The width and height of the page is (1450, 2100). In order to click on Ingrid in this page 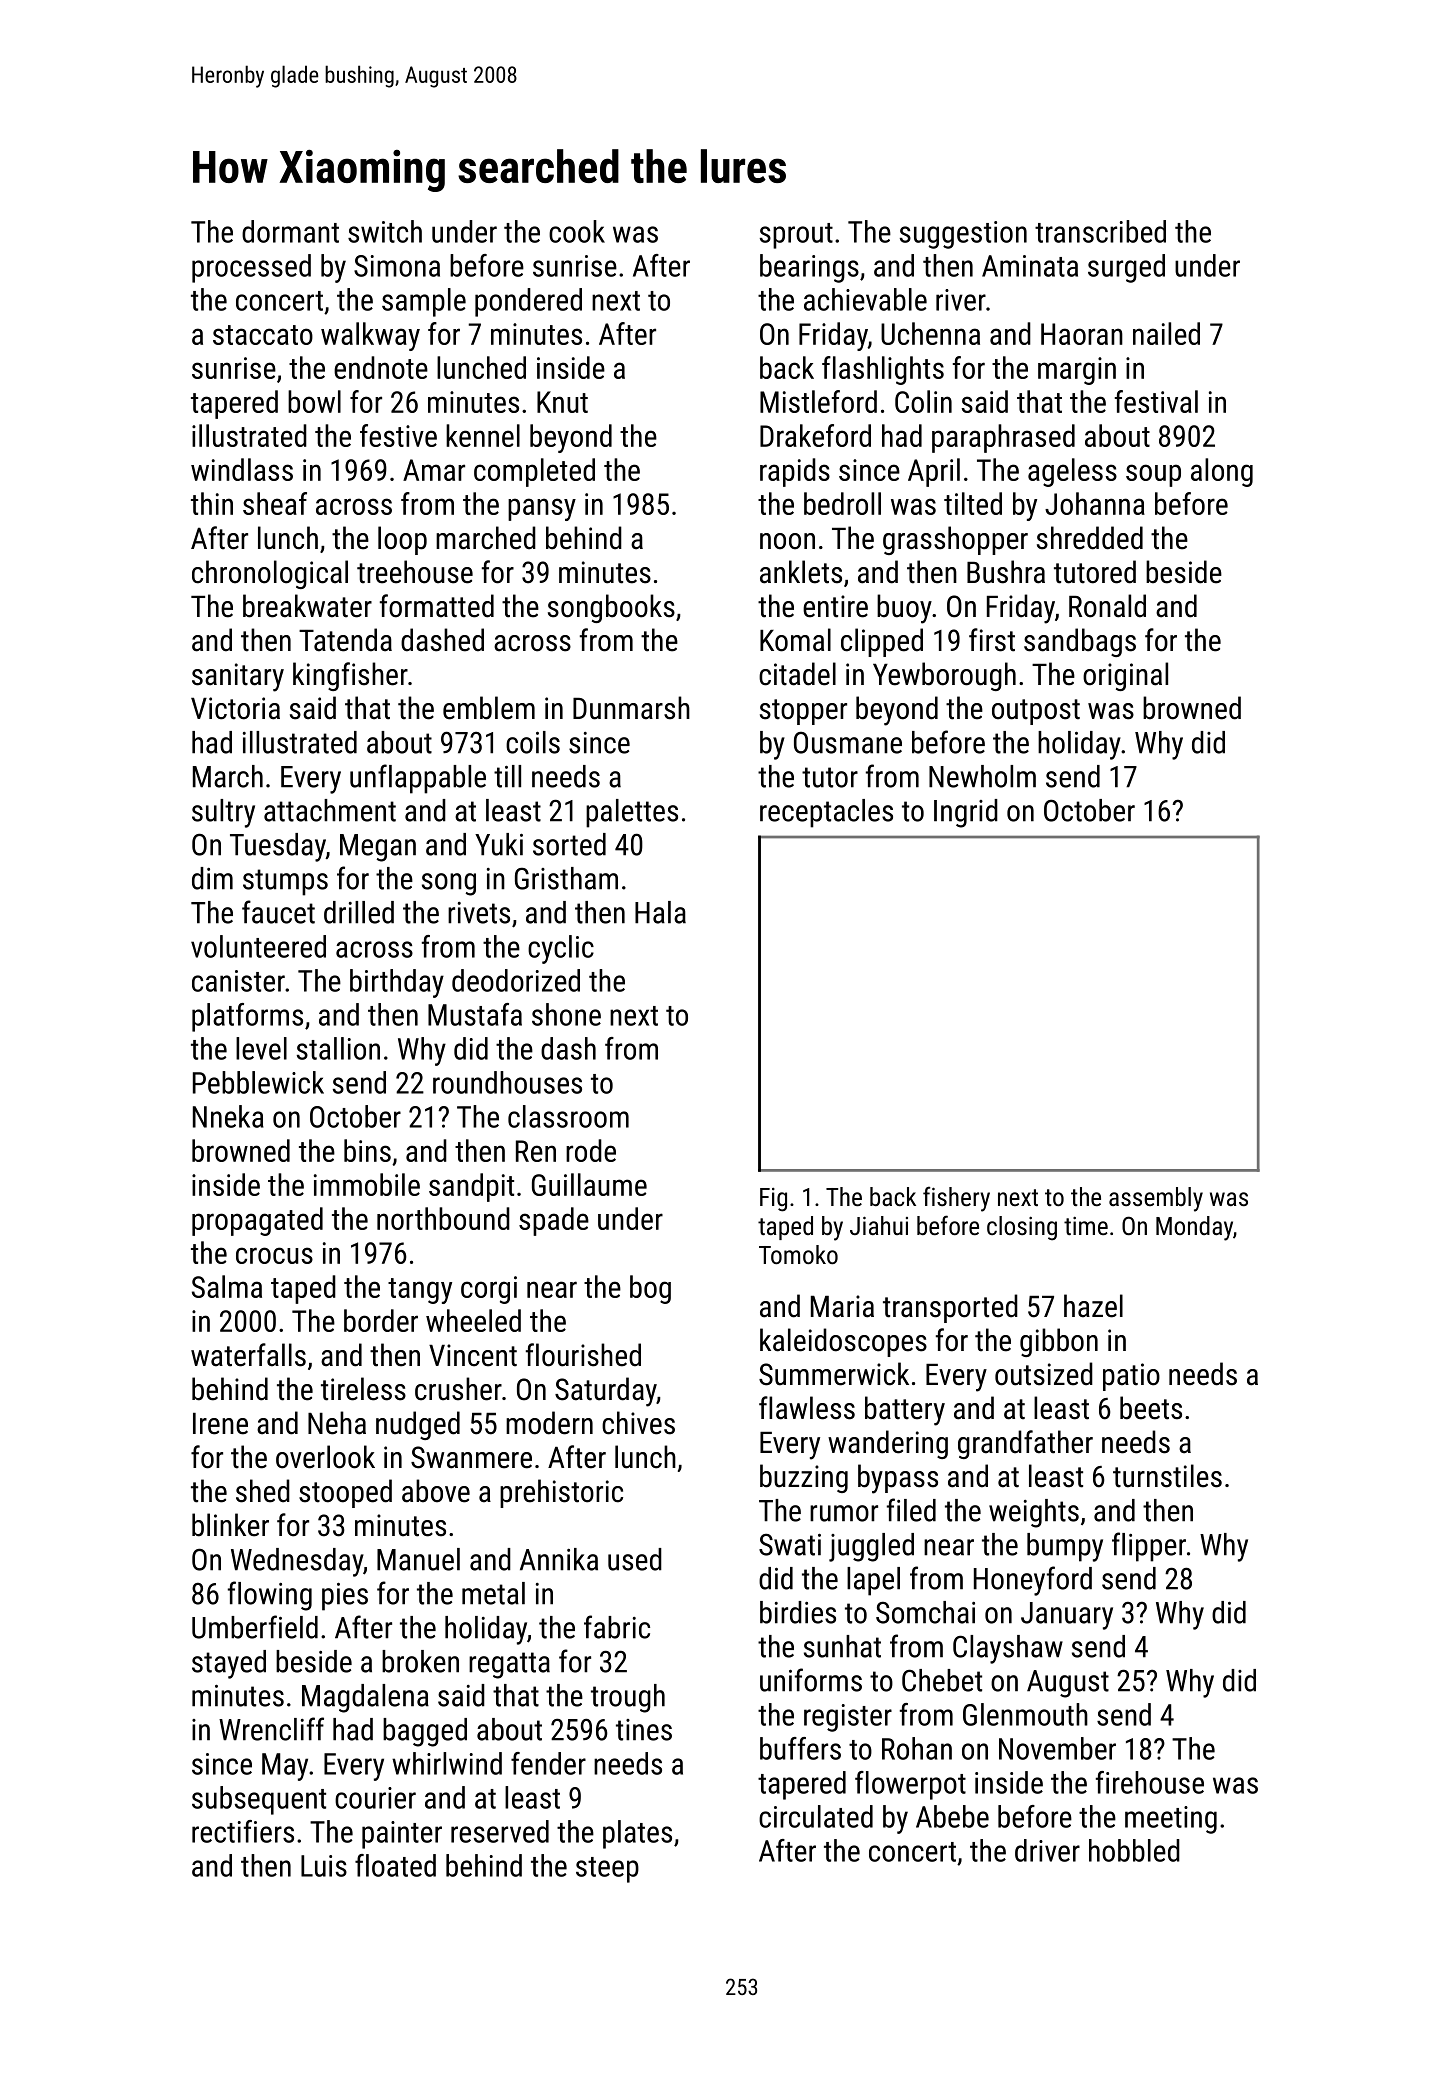, I will do `click(966, 813)`.
